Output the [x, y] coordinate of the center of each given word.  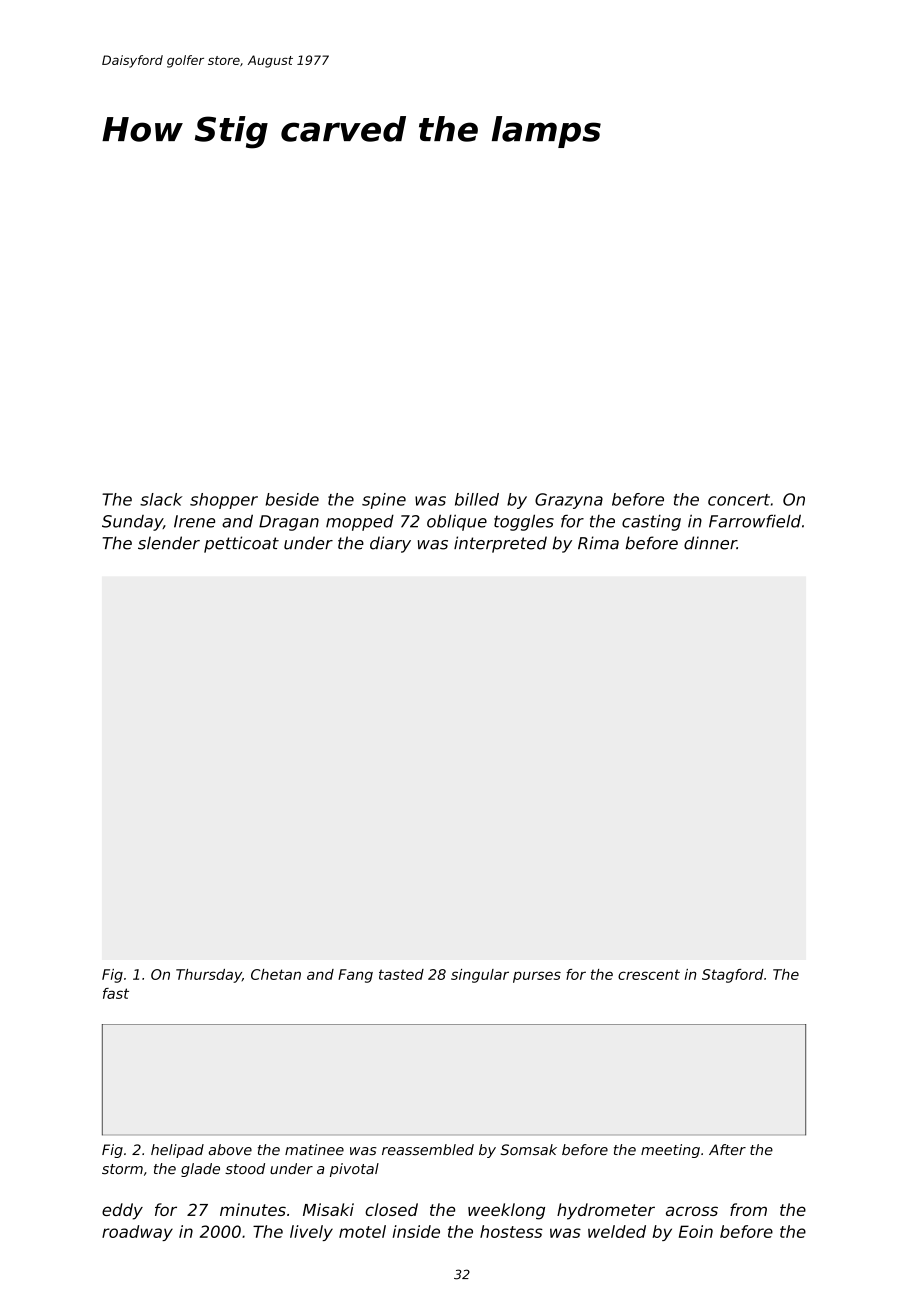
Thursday [209, 976]
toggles [524, 522]
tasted [401, 974]
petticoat [241, 544]
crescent [649, 974]
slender [169, 543]
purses [537, 977]
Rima [598, 543]
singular [480, 976]
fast [116, 993]
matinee [314, 1150]
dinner [710, 543]
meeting [670, 1151]
